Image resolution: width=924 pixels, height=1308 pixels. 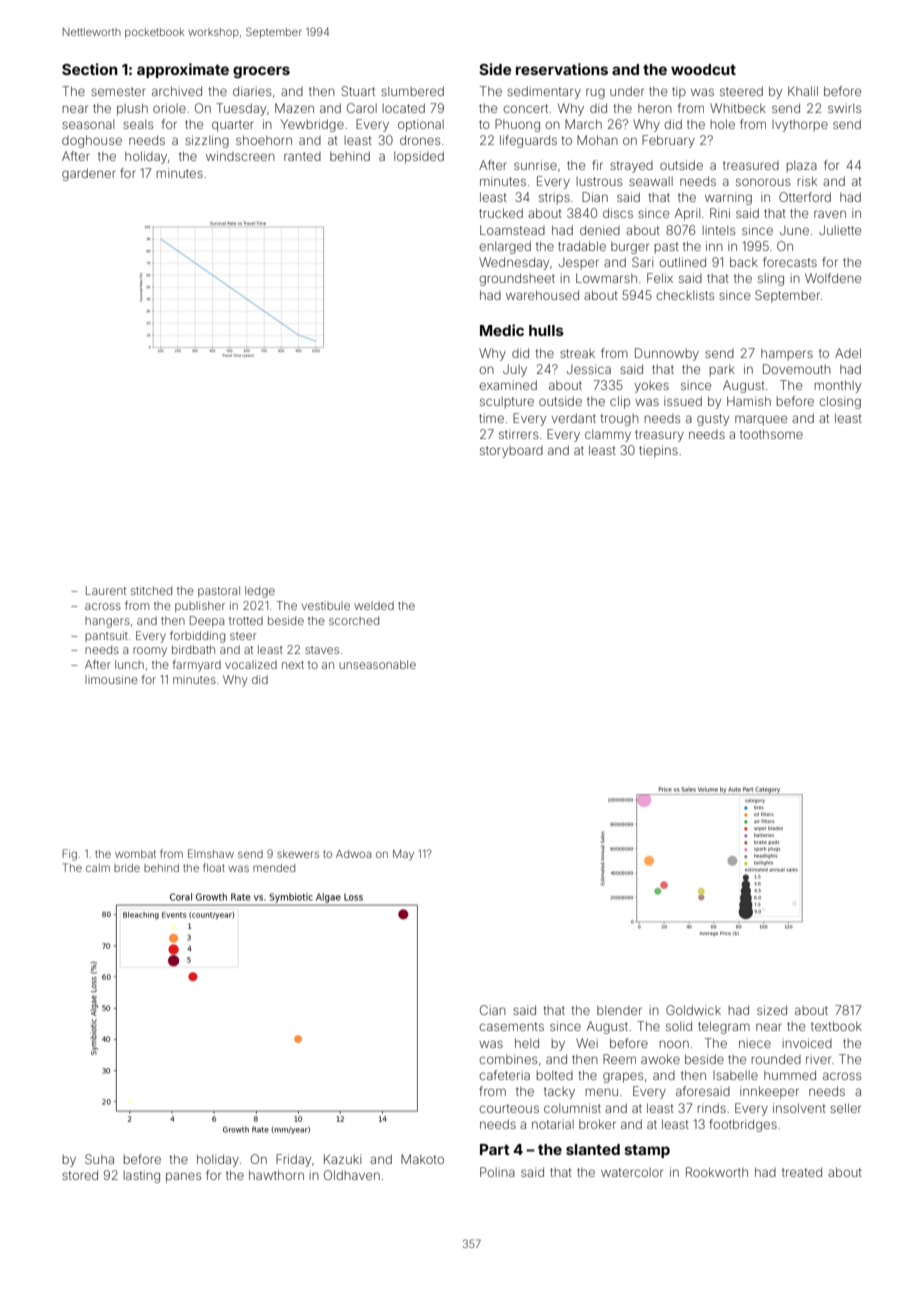 What do you see at coordinates (106, 590) in the document?
I see `Laurent` at bounding box center [106, 590].
